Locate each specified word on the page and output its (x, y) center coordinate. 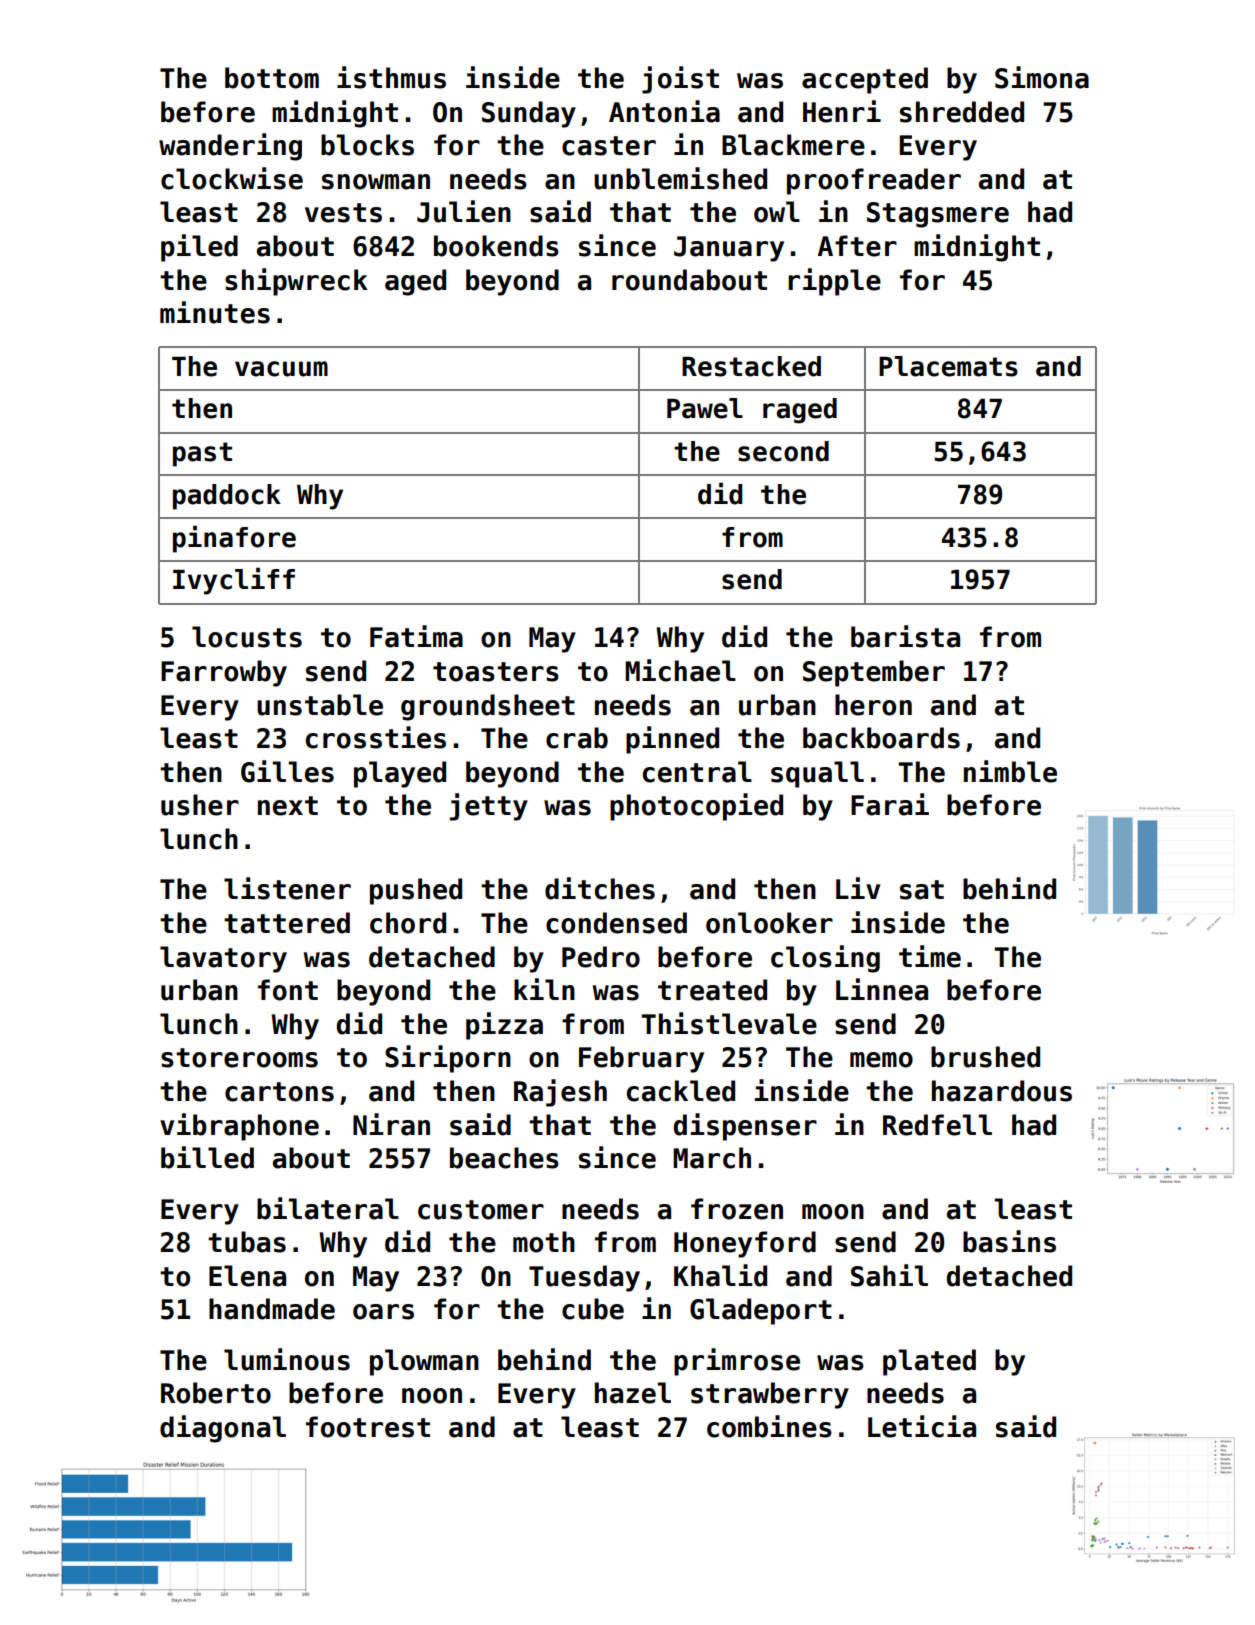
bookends (496, 246)
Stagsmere (938, 215)
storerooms (239, 1058)
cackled (681, 1091)
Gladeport (761, 1311)
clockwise (232, 178)
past (202, 454)
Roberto (216, 1393)
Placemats (948, 366)
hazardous (1002, 1091)
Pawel (705, 408)
